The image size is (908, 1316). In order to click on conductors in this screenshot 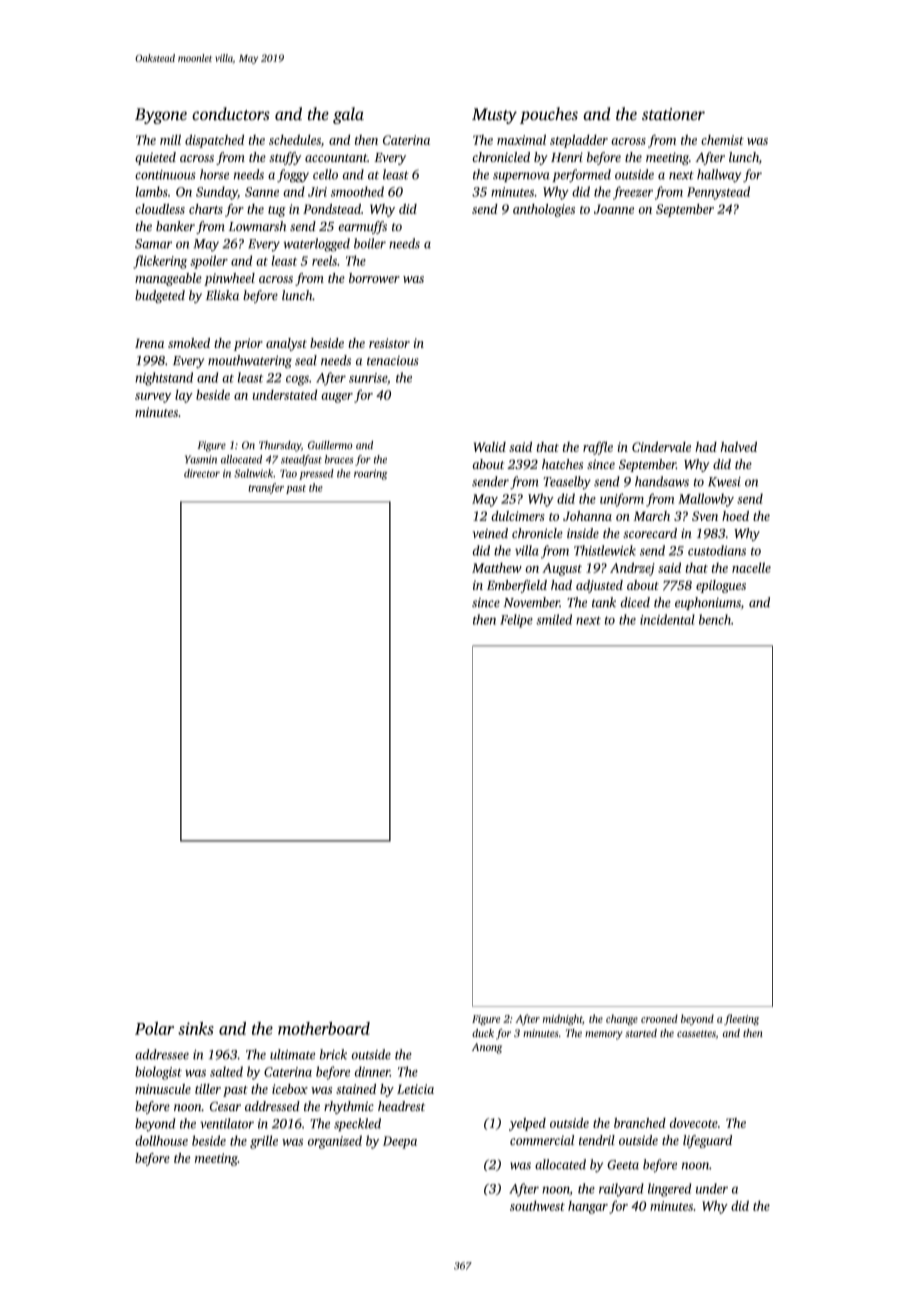, I will do `click(231, 114)`.
